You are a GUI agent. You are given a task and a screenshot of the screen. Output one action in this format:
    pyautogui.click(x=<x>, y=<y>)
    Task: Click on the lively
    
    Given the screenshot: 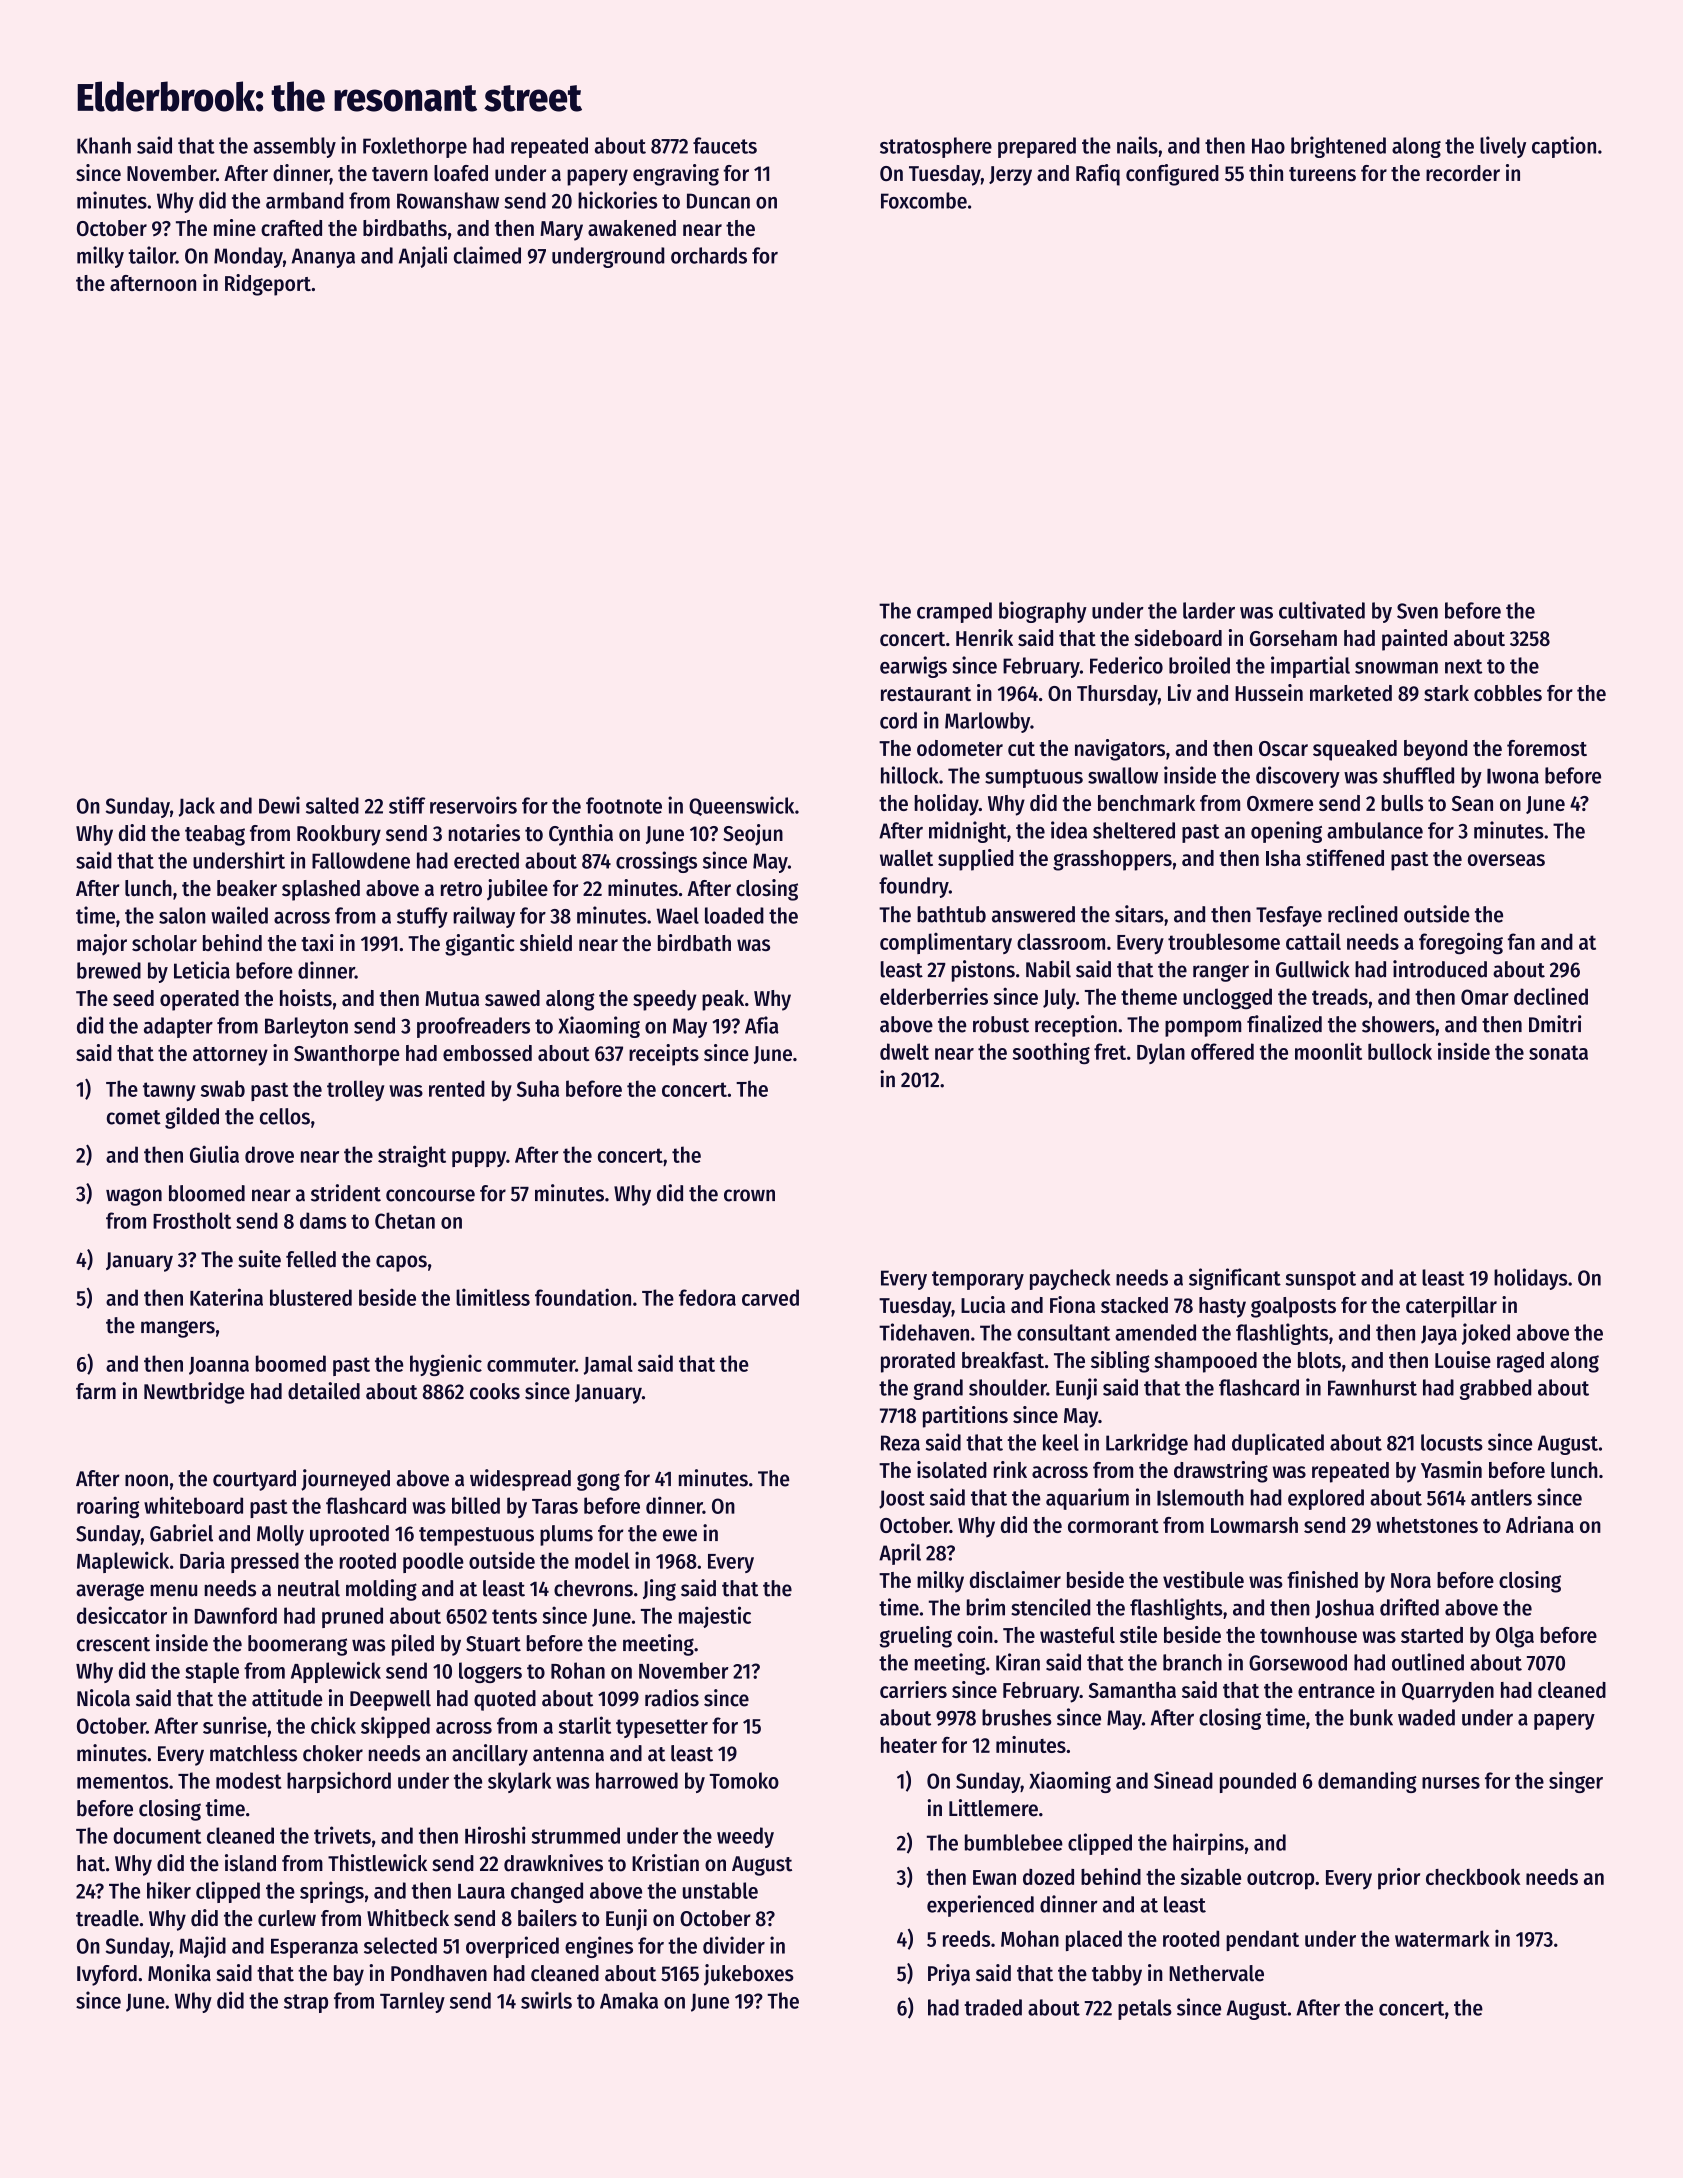 What is the action you would take?
    pyautogui.click(x=1503, y=147)
